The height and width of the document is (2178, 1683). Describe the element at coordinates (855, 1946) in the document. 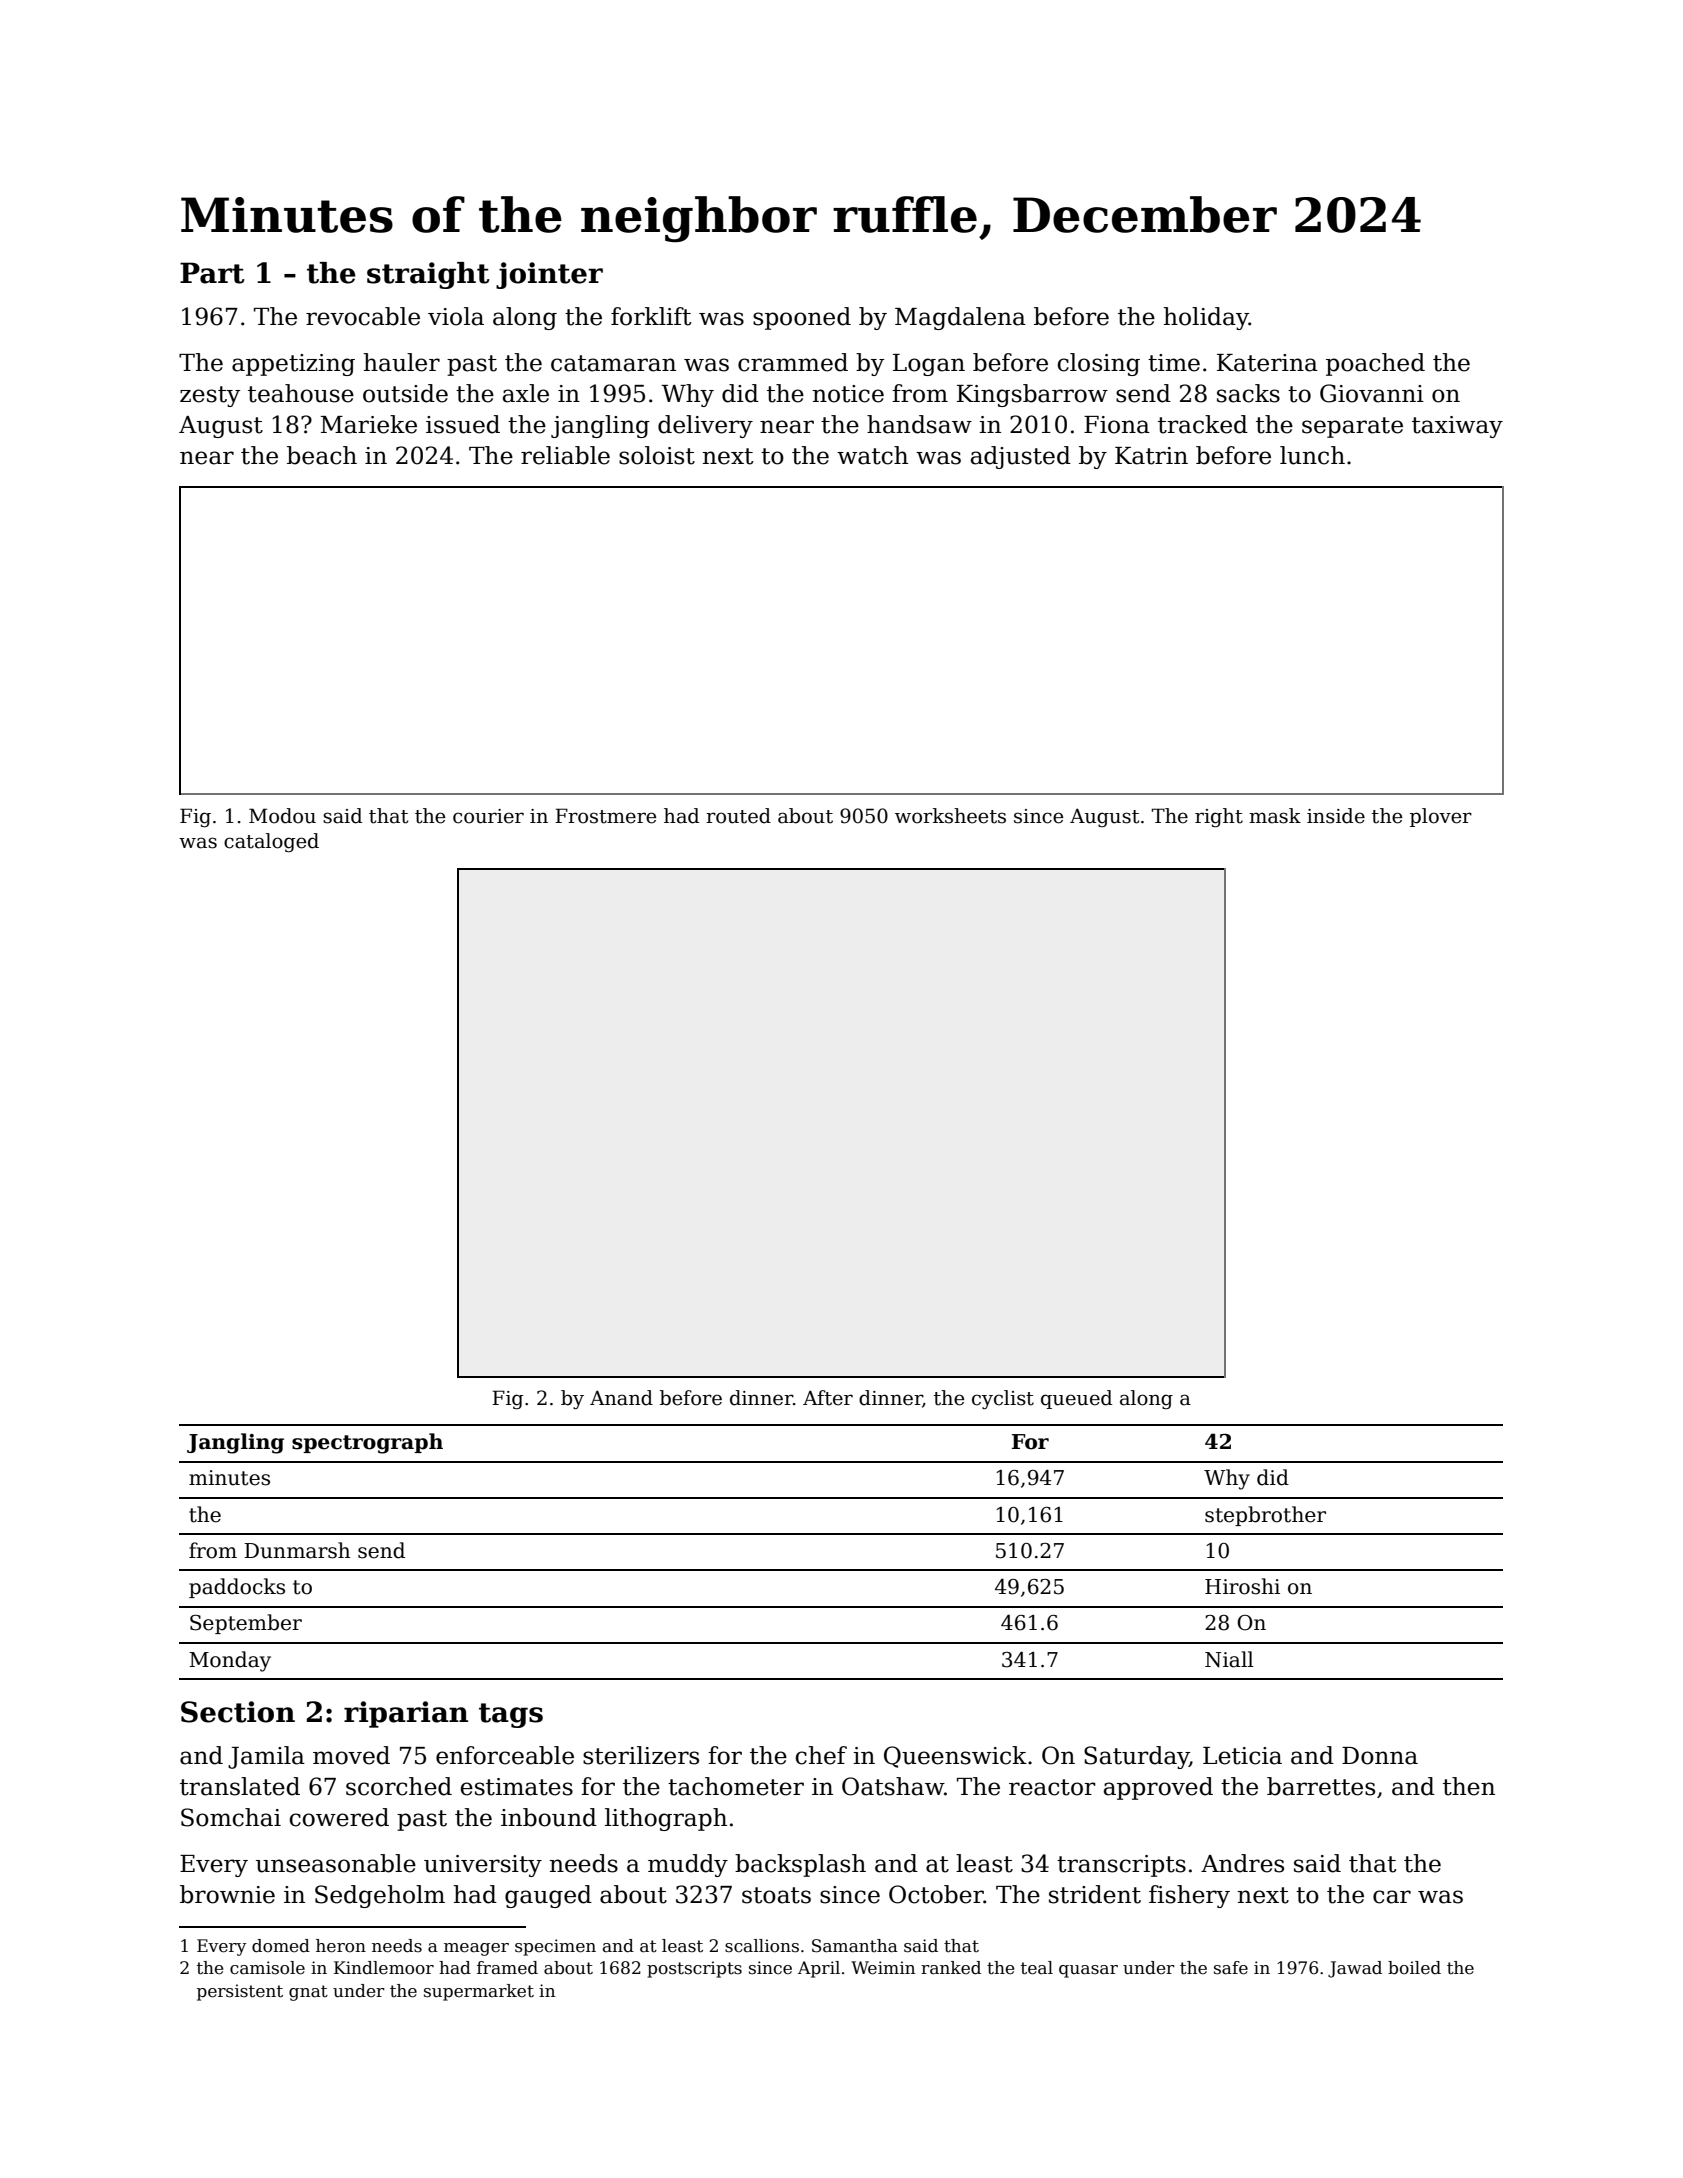

I see `Samantha` at that location.
